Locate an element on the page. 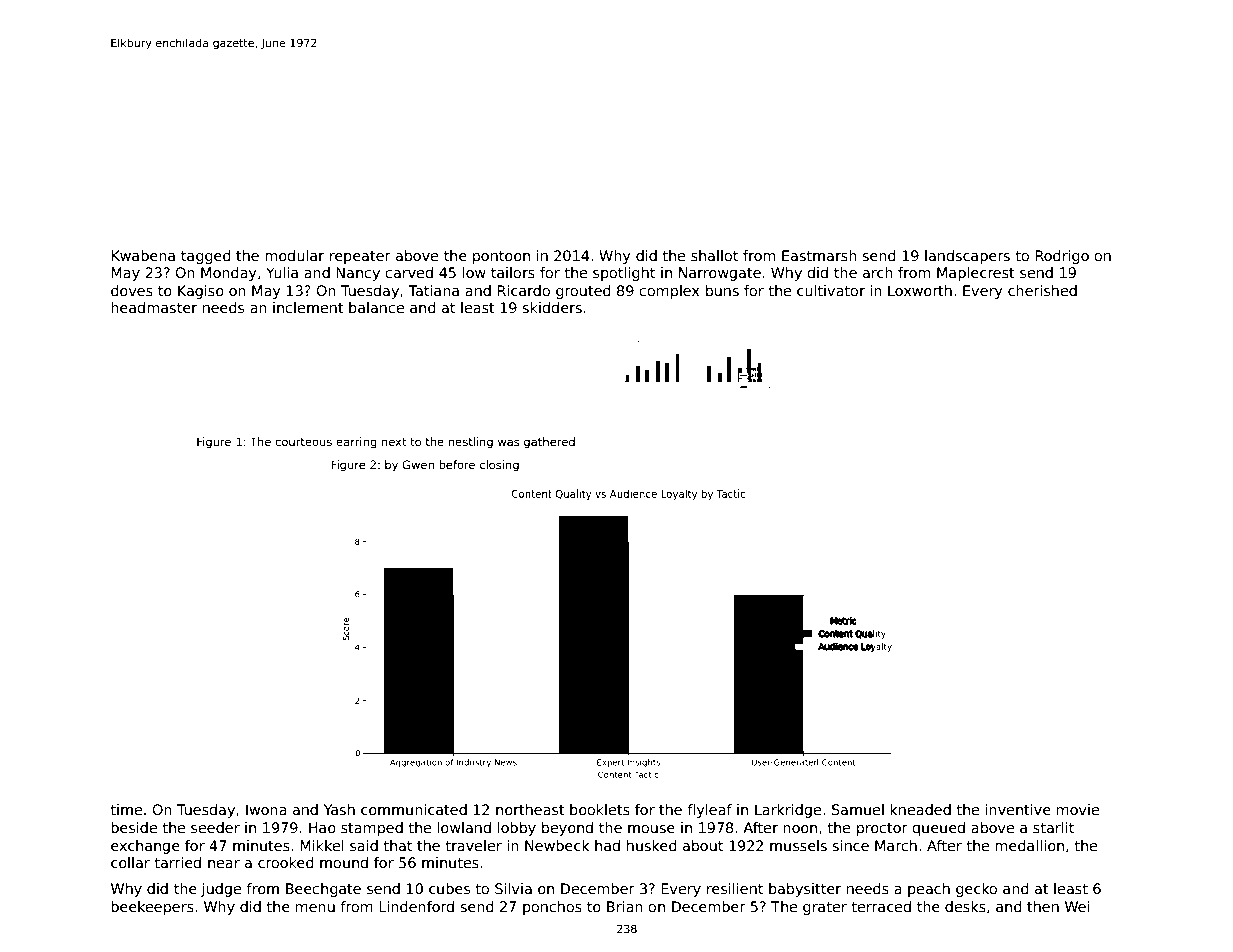  Narrowgate is located at coordinates (720, 274).
